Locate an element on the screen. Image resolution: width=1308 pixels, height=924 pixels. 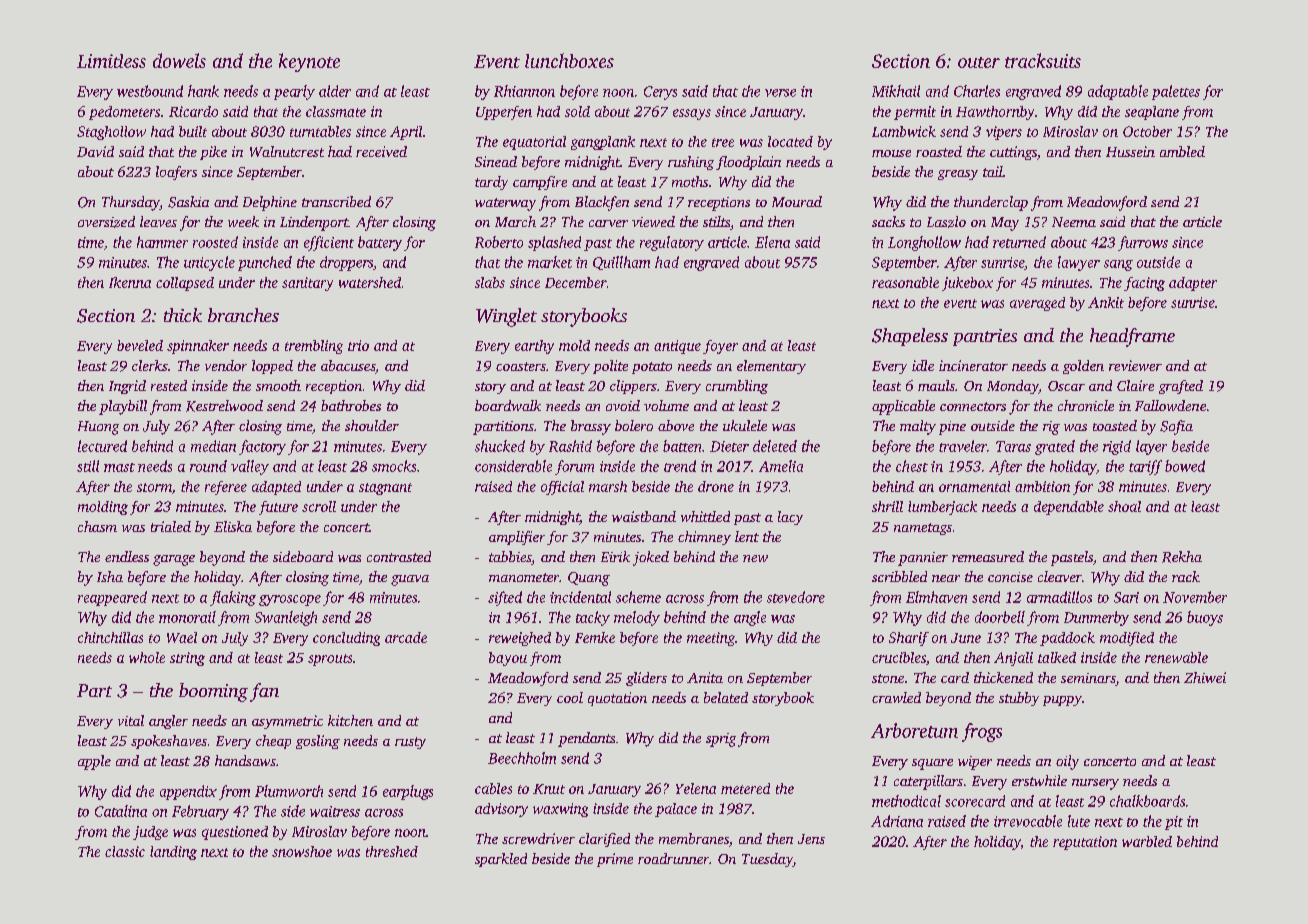
ambition is located at coordinates (1042, 486).
